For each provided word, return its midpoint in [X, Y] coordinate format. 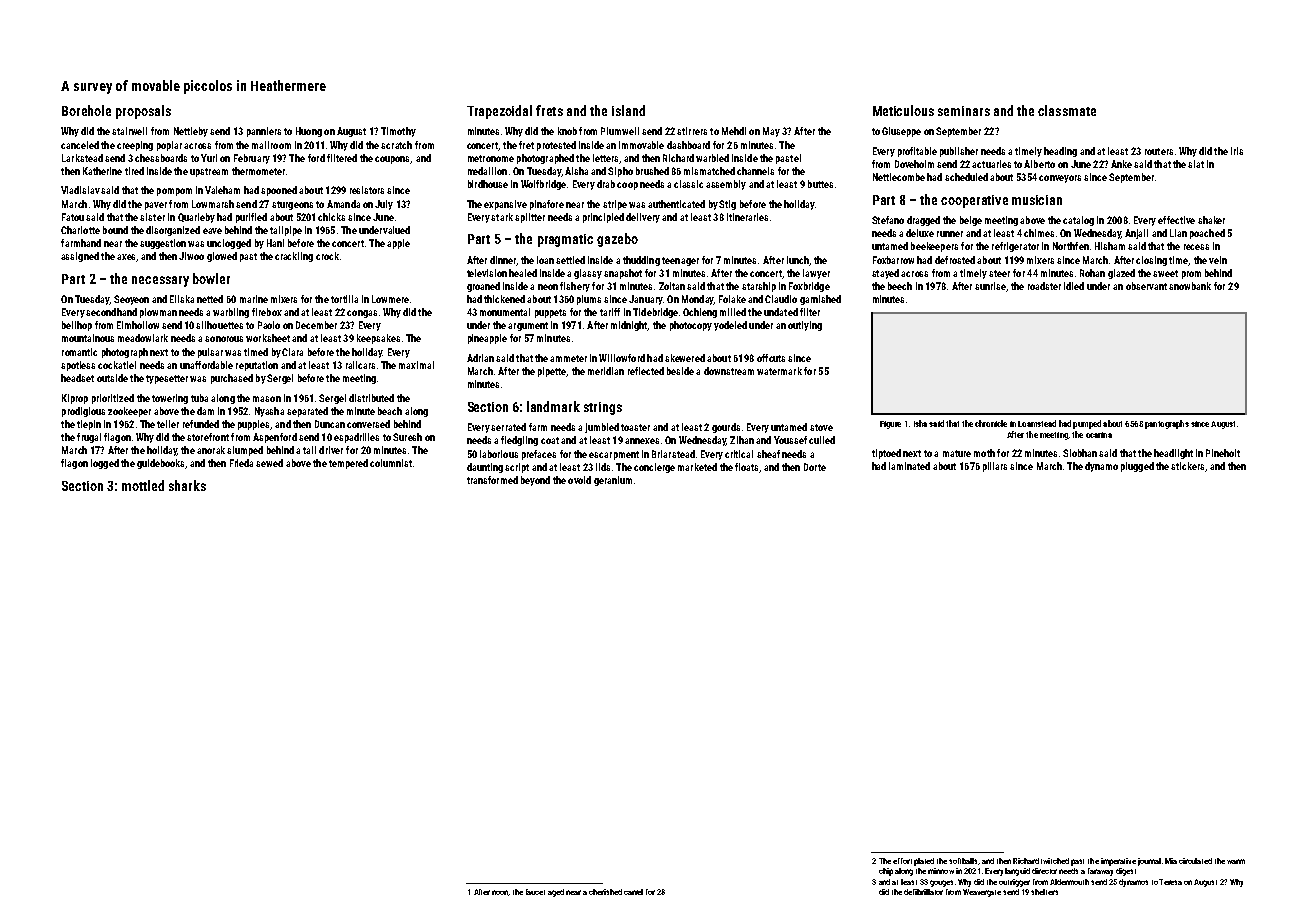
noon [500, 893]
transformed [492, 480]
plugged [1137, 467]
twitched [1055, 861]
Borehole [86, 110]
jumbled [602, 428]
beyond [535, 481]
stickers [1187, 466]
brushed [652, 171]
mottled [143, 485]
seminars [964, 111]
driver [331, 450]
